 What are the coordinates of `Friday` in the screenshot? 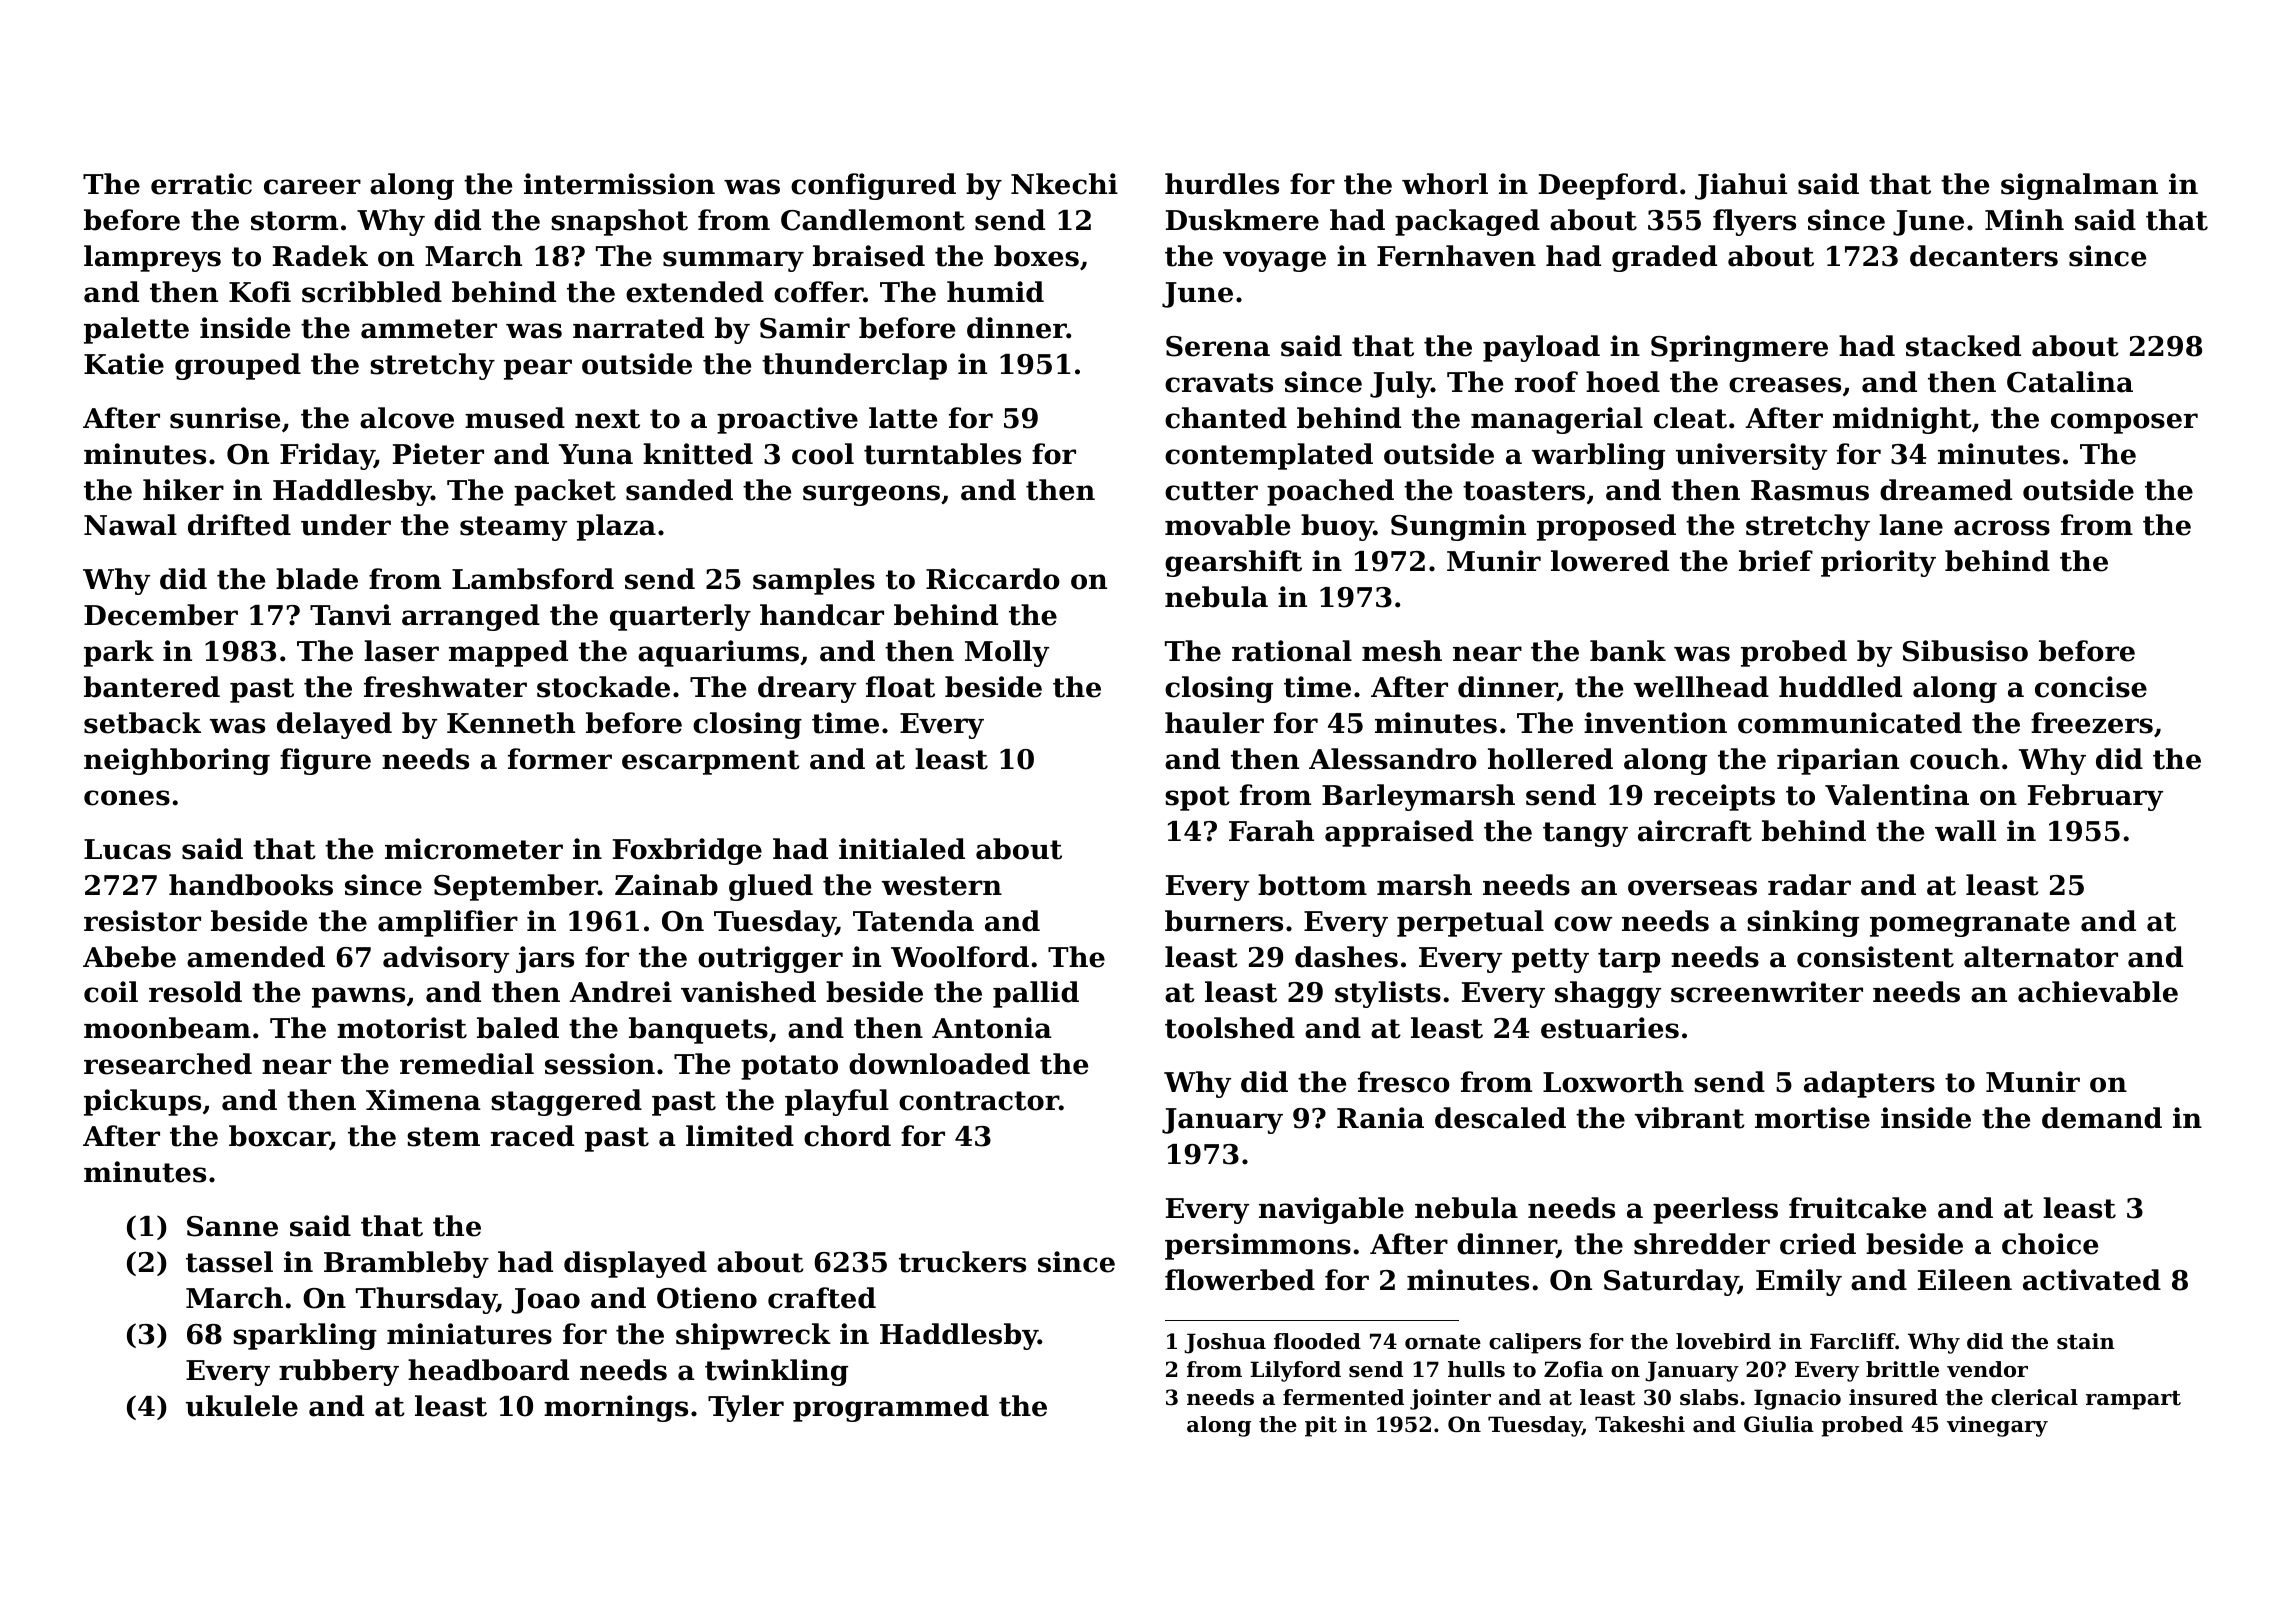 It's located at (327, 456).
